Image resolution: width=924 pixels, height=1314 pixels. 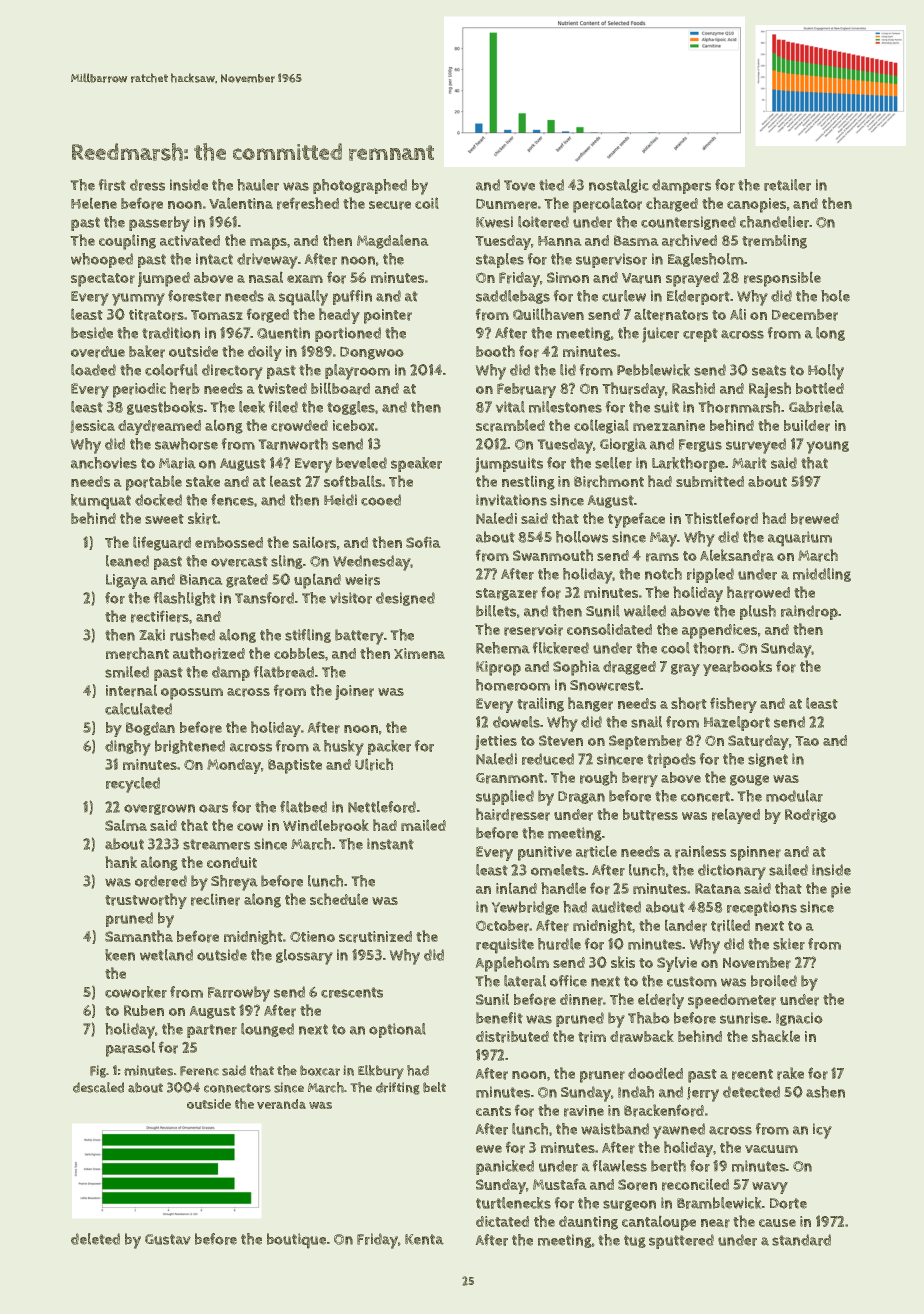 What do you see at coordinates (737, 555) in the screenshot?
I see `Aleksandra` at bounding box center [737, 555].
